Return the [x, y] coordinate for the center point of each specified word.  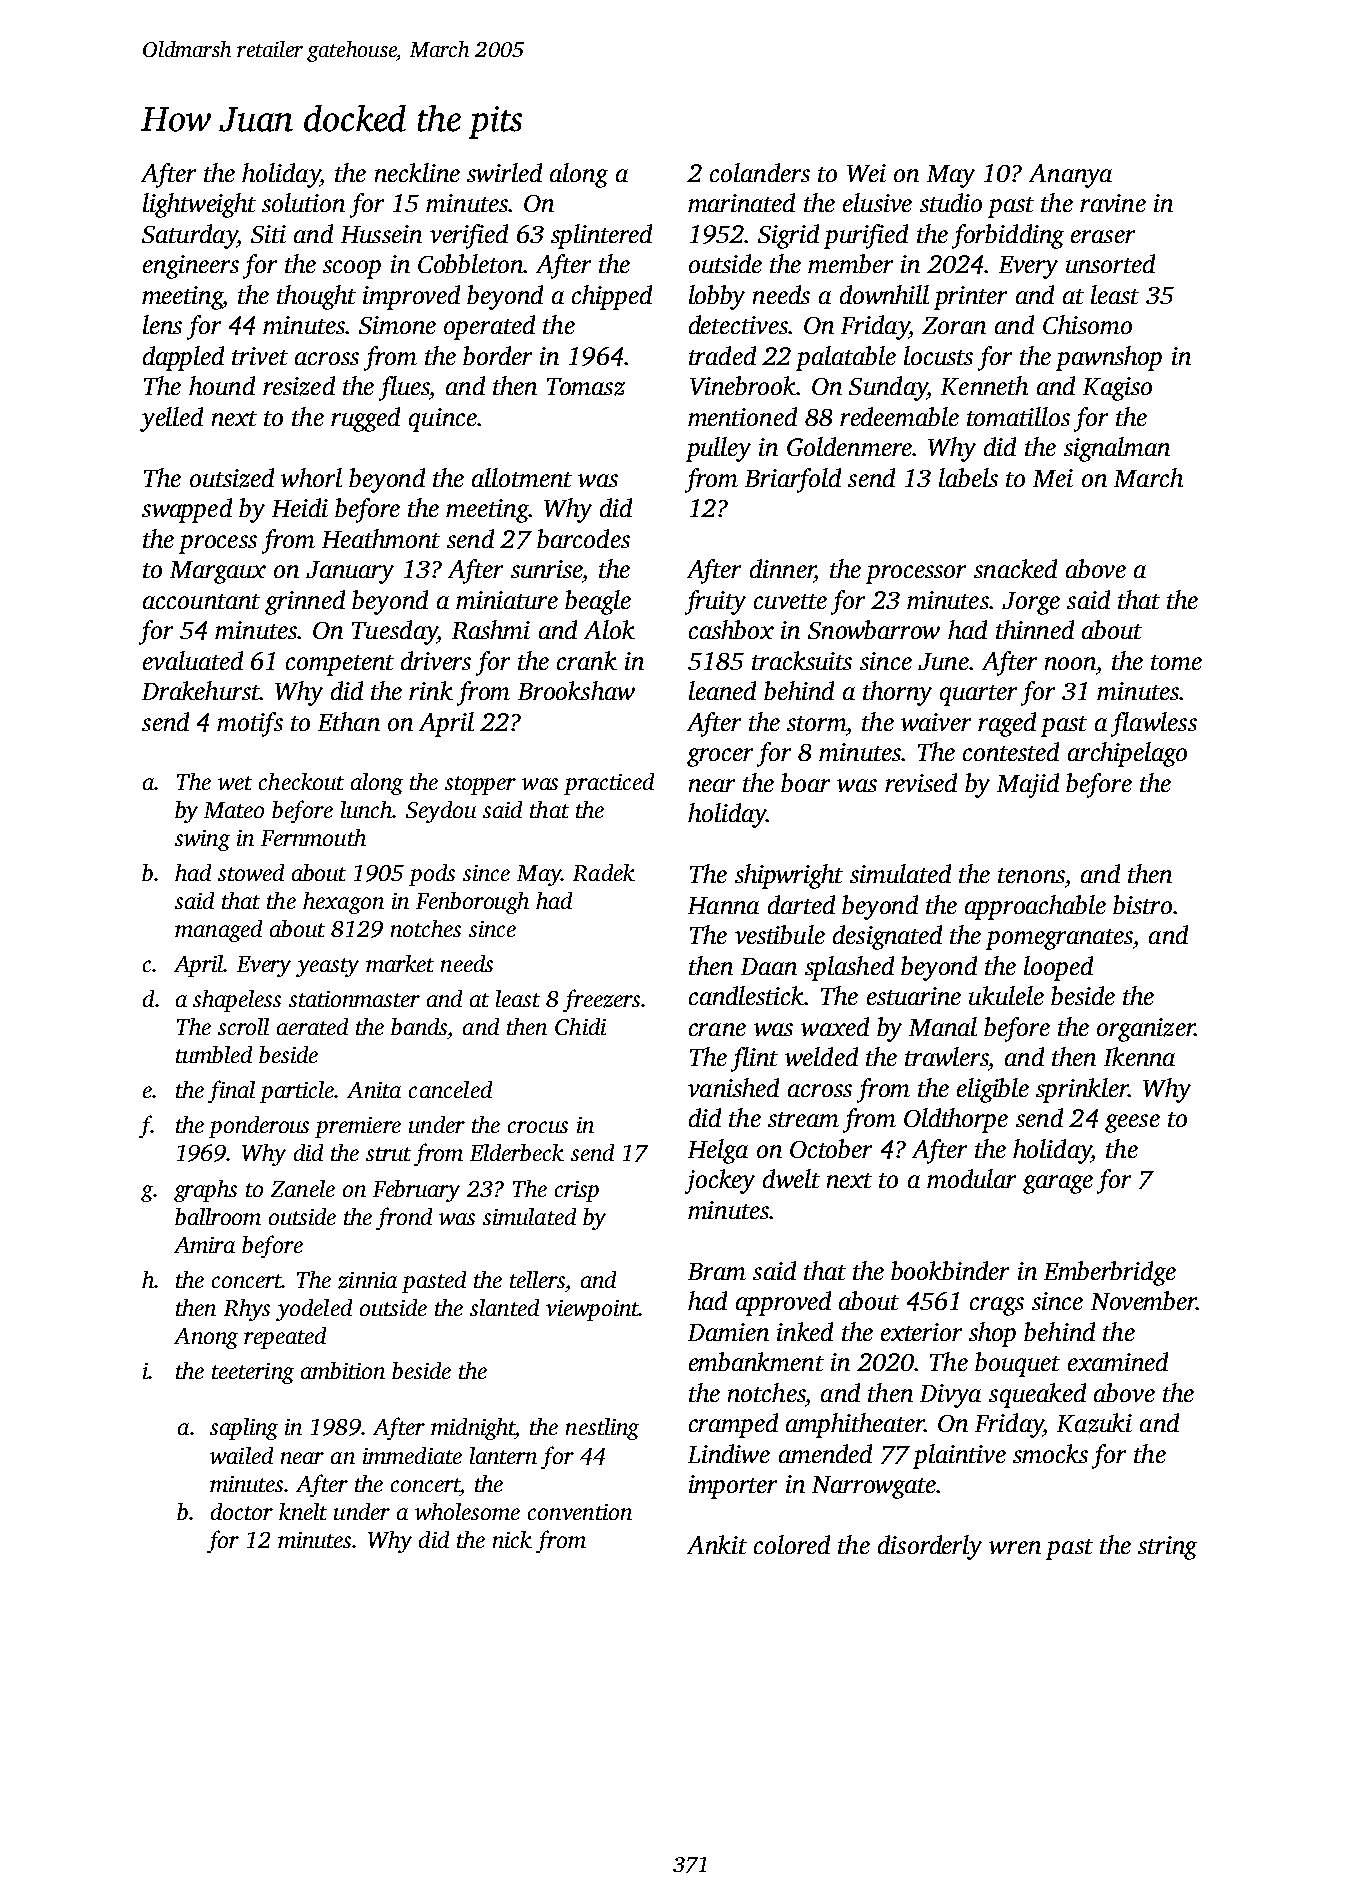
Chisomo [1087, 324]
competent [340, 665]
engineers [191, 267]
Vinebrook [743, 385]
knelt [303, 1511]
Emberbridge [1110, 1273]
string [1167, 1548]
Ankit [717, 1544]
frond [404, 1218]
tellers [537, 1279]
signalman [1117, 449]
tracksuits [802, 660]
